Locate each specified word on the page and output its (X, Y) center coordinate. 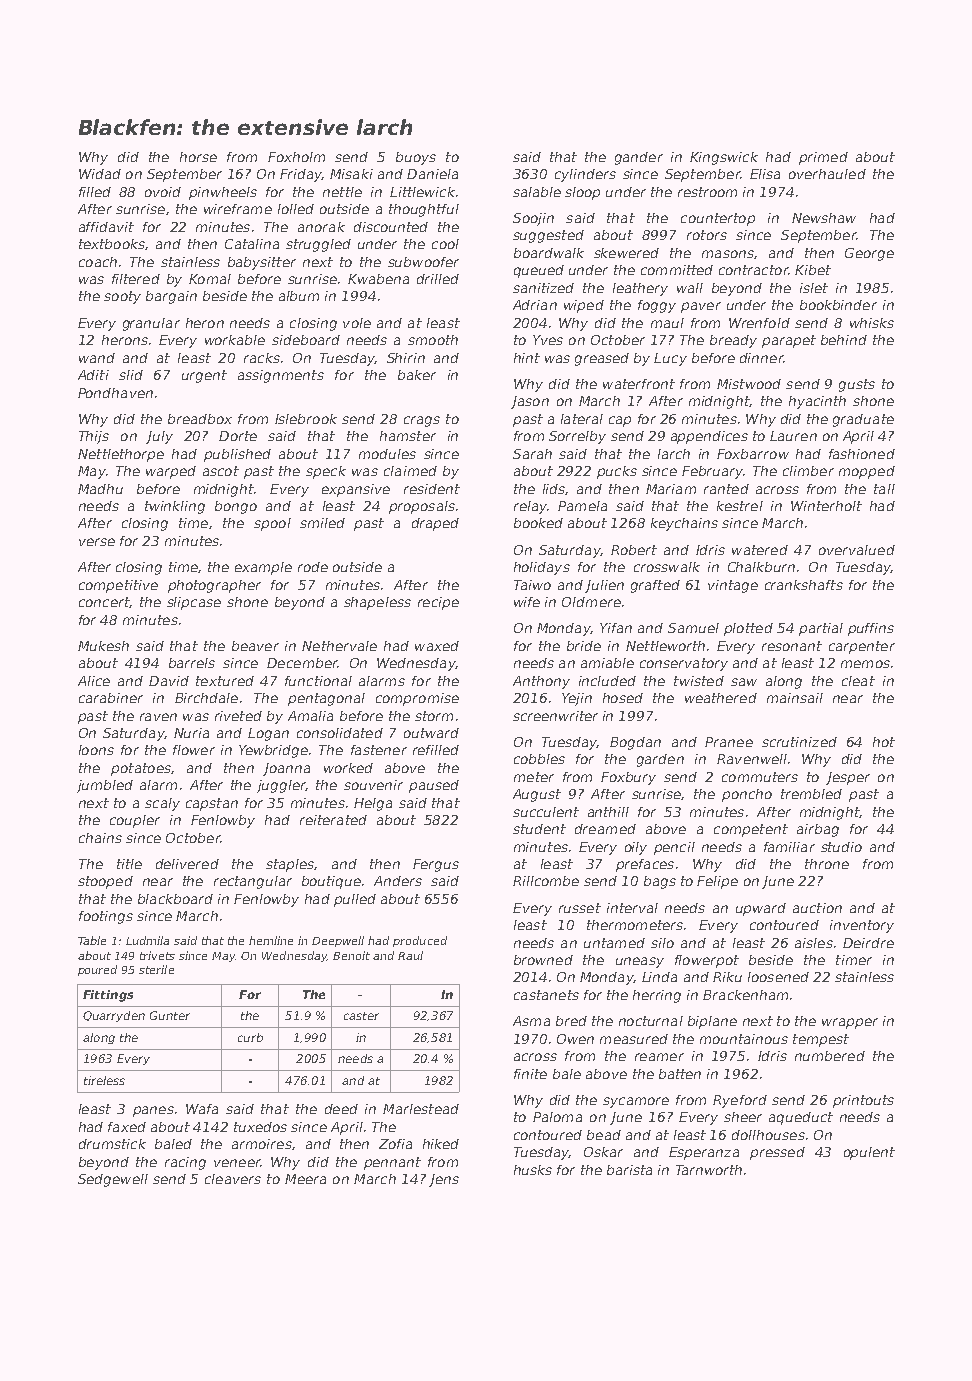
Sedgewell (113, 1180)
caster (361, 1016)
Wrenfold (759, 323)
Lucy (670, 359)
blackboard (175, 899)
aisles (814, 943)
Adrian (535, 305)
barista (629, 1170)
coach (98, 262)
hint (527, 358)
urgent (204, 376)
